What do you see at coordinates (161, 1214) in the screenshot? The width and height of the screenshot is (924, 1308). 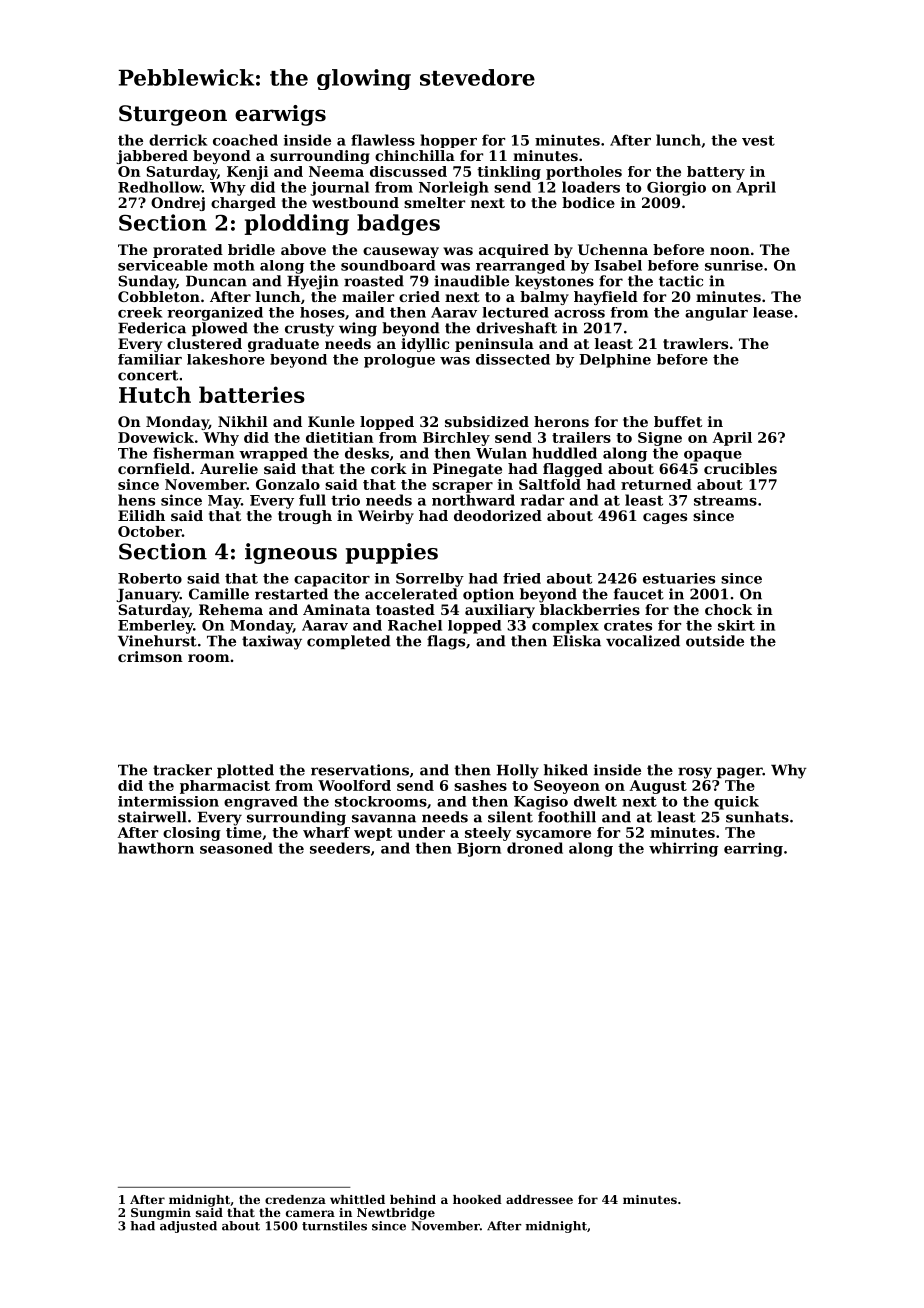 I see `Sungmin` at bounding box center [161, 1214].
